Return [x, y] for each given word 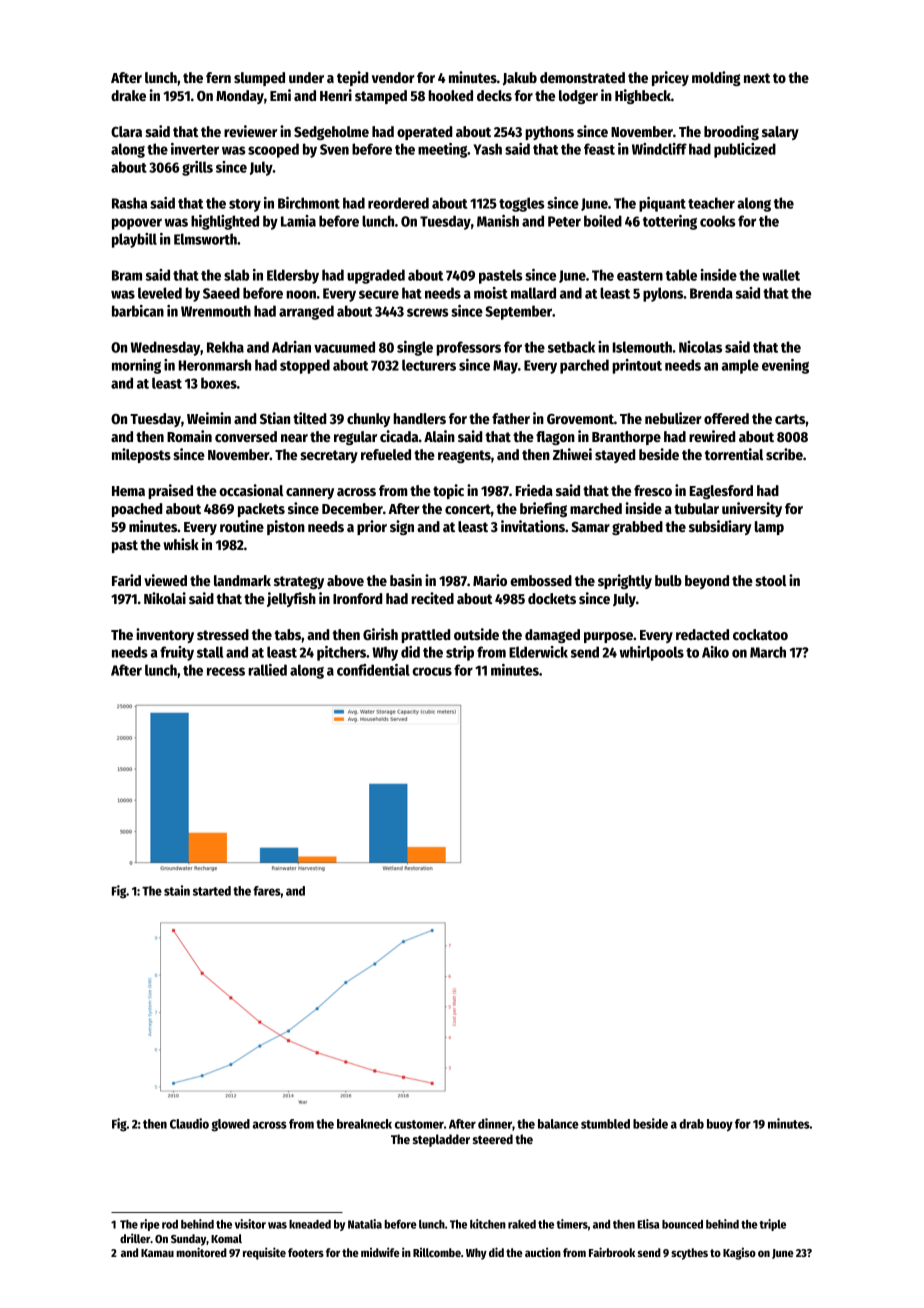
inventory [165, 635]
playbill [134, 240]
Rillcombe [437, 1252]
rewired [712, 436]
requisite [264, 1253]
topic [448, 491]
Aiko [715, 652]
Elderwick [538, 652]
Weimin [209, 418]
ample [740, 366]
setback [571, 347]
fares [267, 891]
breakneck [364, 1124]
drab [691, 1124]
